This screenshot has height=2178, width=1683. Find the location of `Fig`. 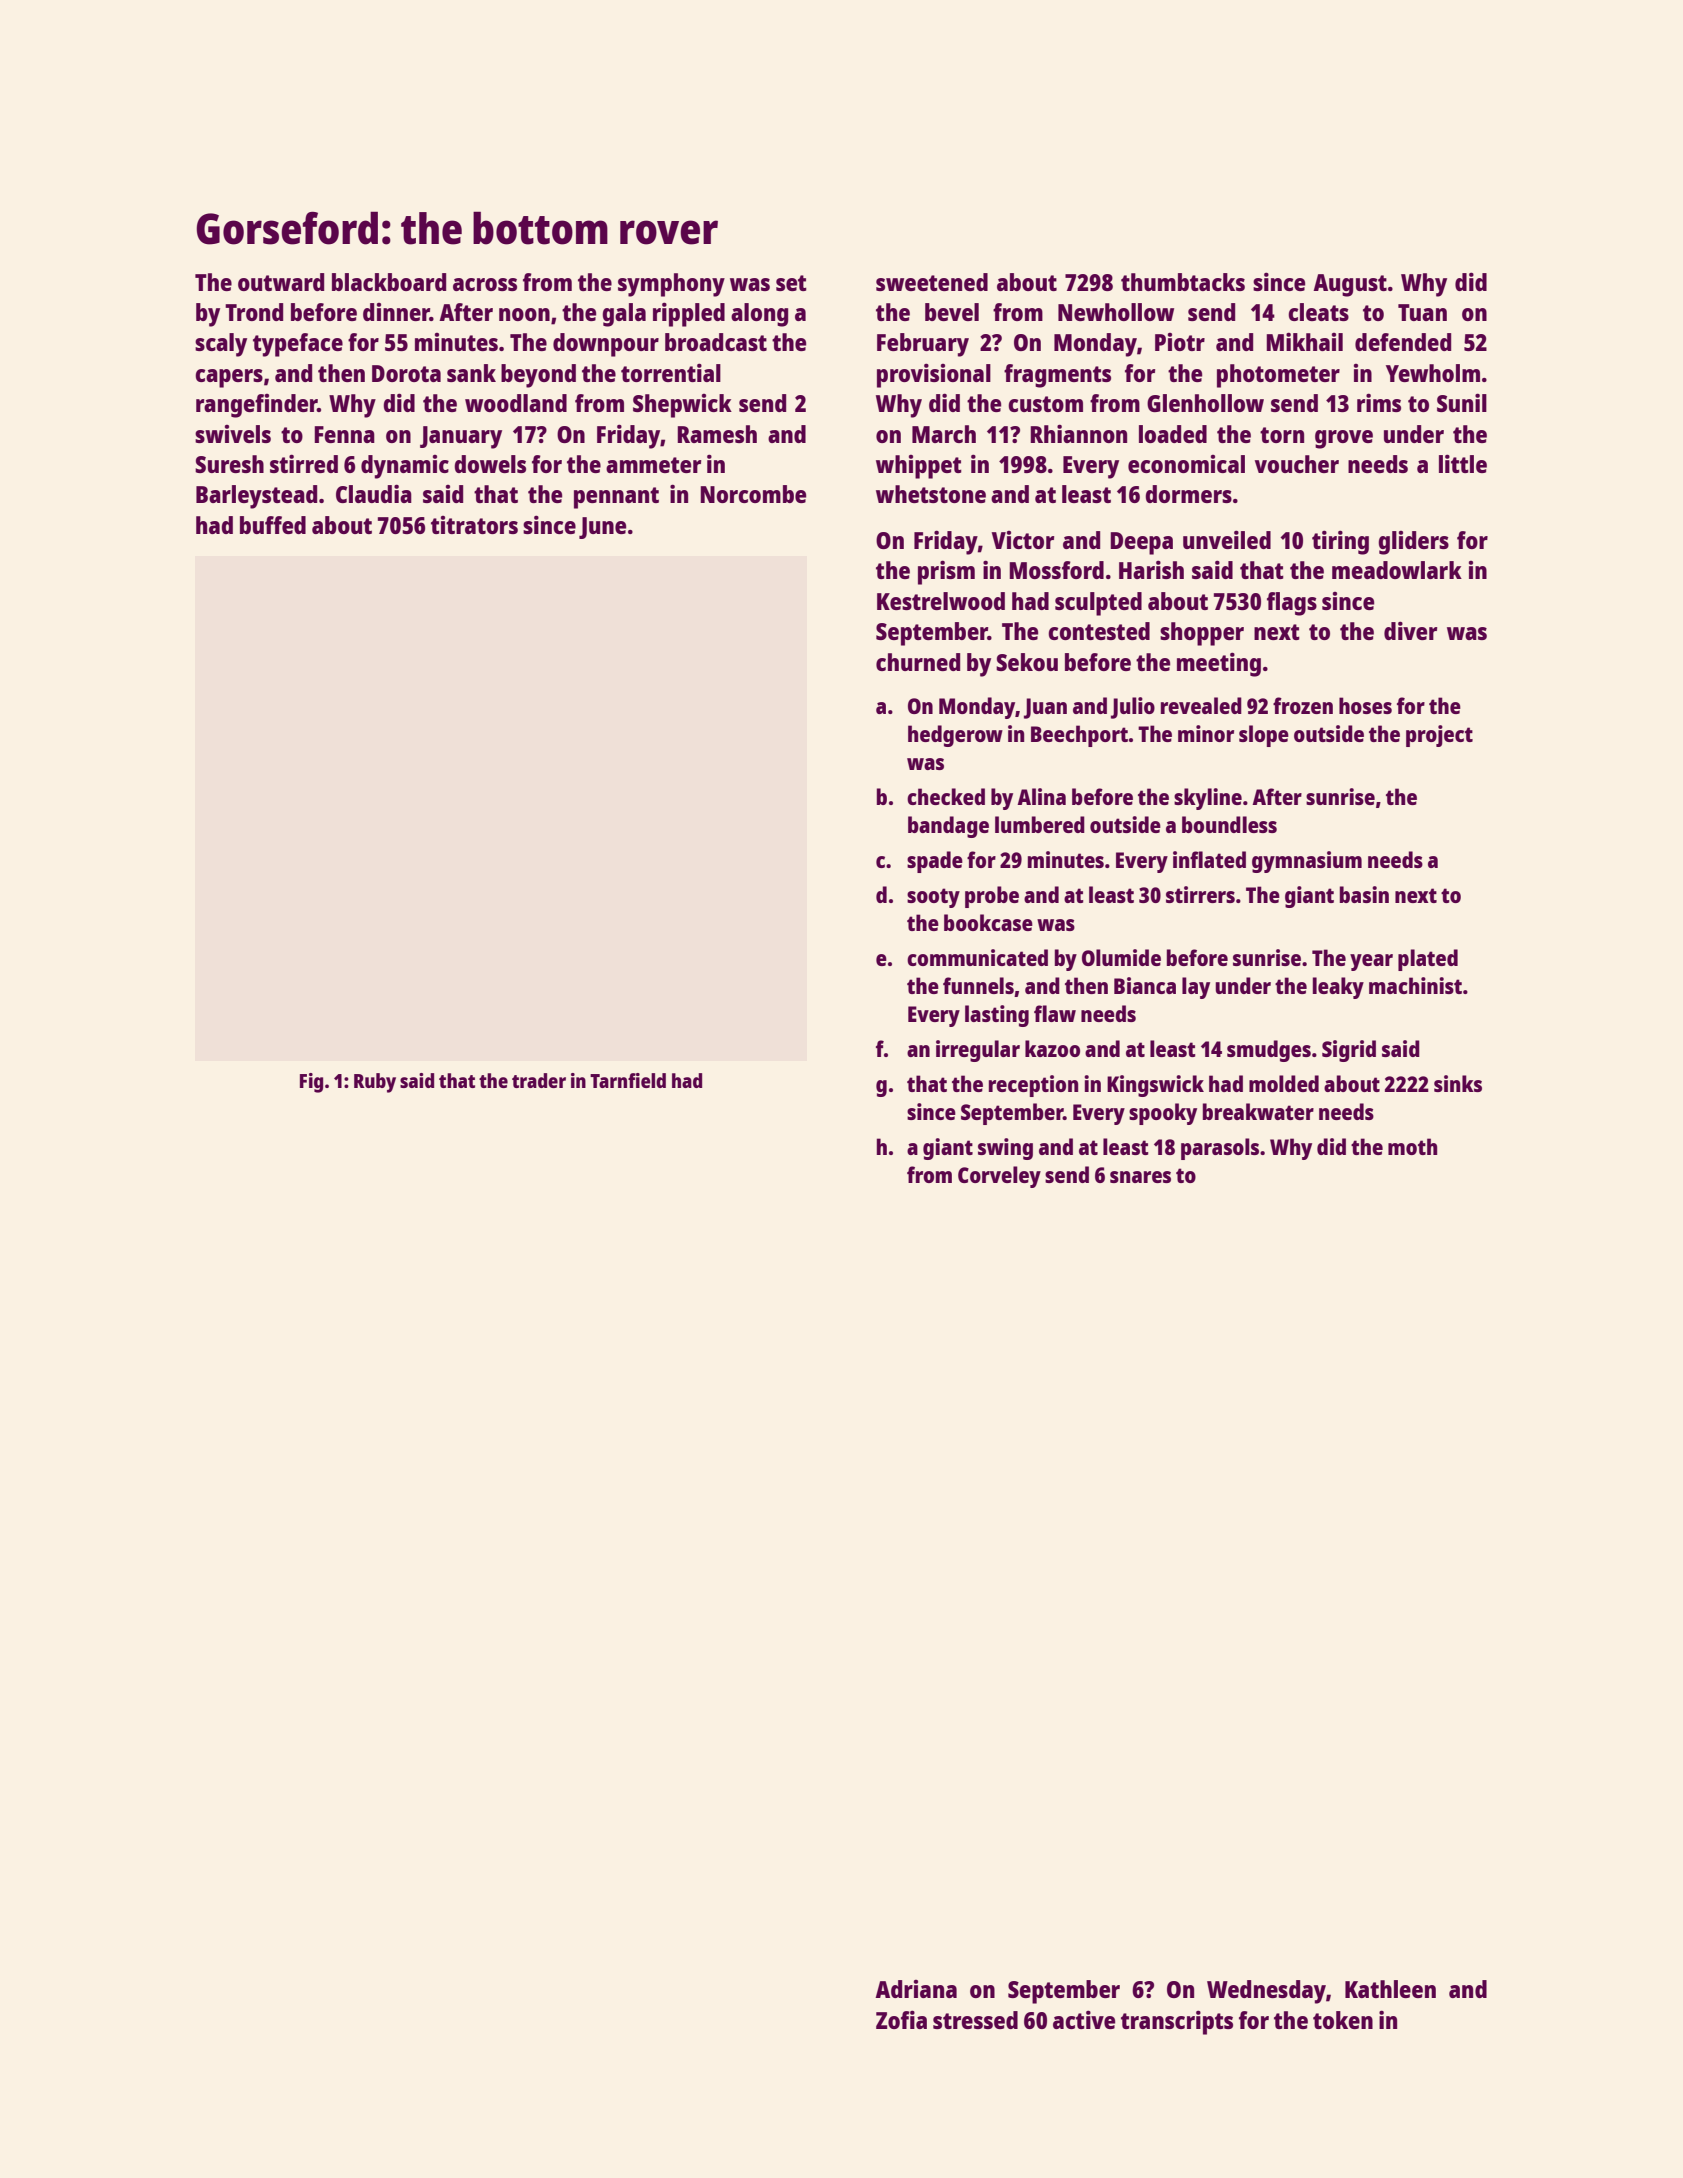

Fig is located at coordinates (311, 1083).
